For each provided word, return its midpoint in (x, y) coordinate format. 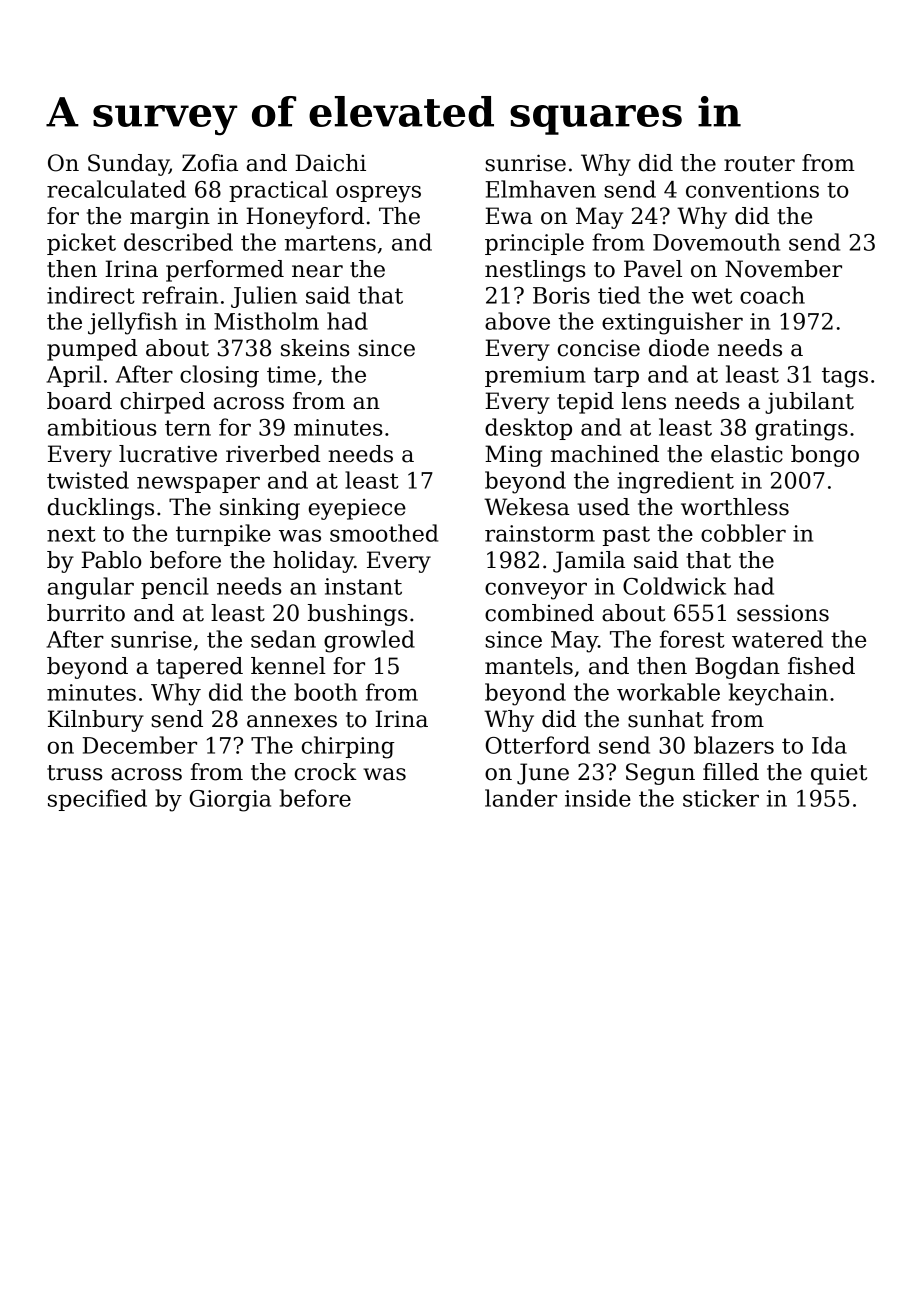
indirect (91, 295)
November (783, 269)
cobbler (743, 533)
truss (75, 773)
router (759, 164)
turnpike (223, 535)
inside (598, 798)
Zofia (210, 163)
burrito (86, 613)
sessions (783, 613)
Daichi (330, 163)
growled (369, 641)
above (517, 321)
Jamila (589, 562)
